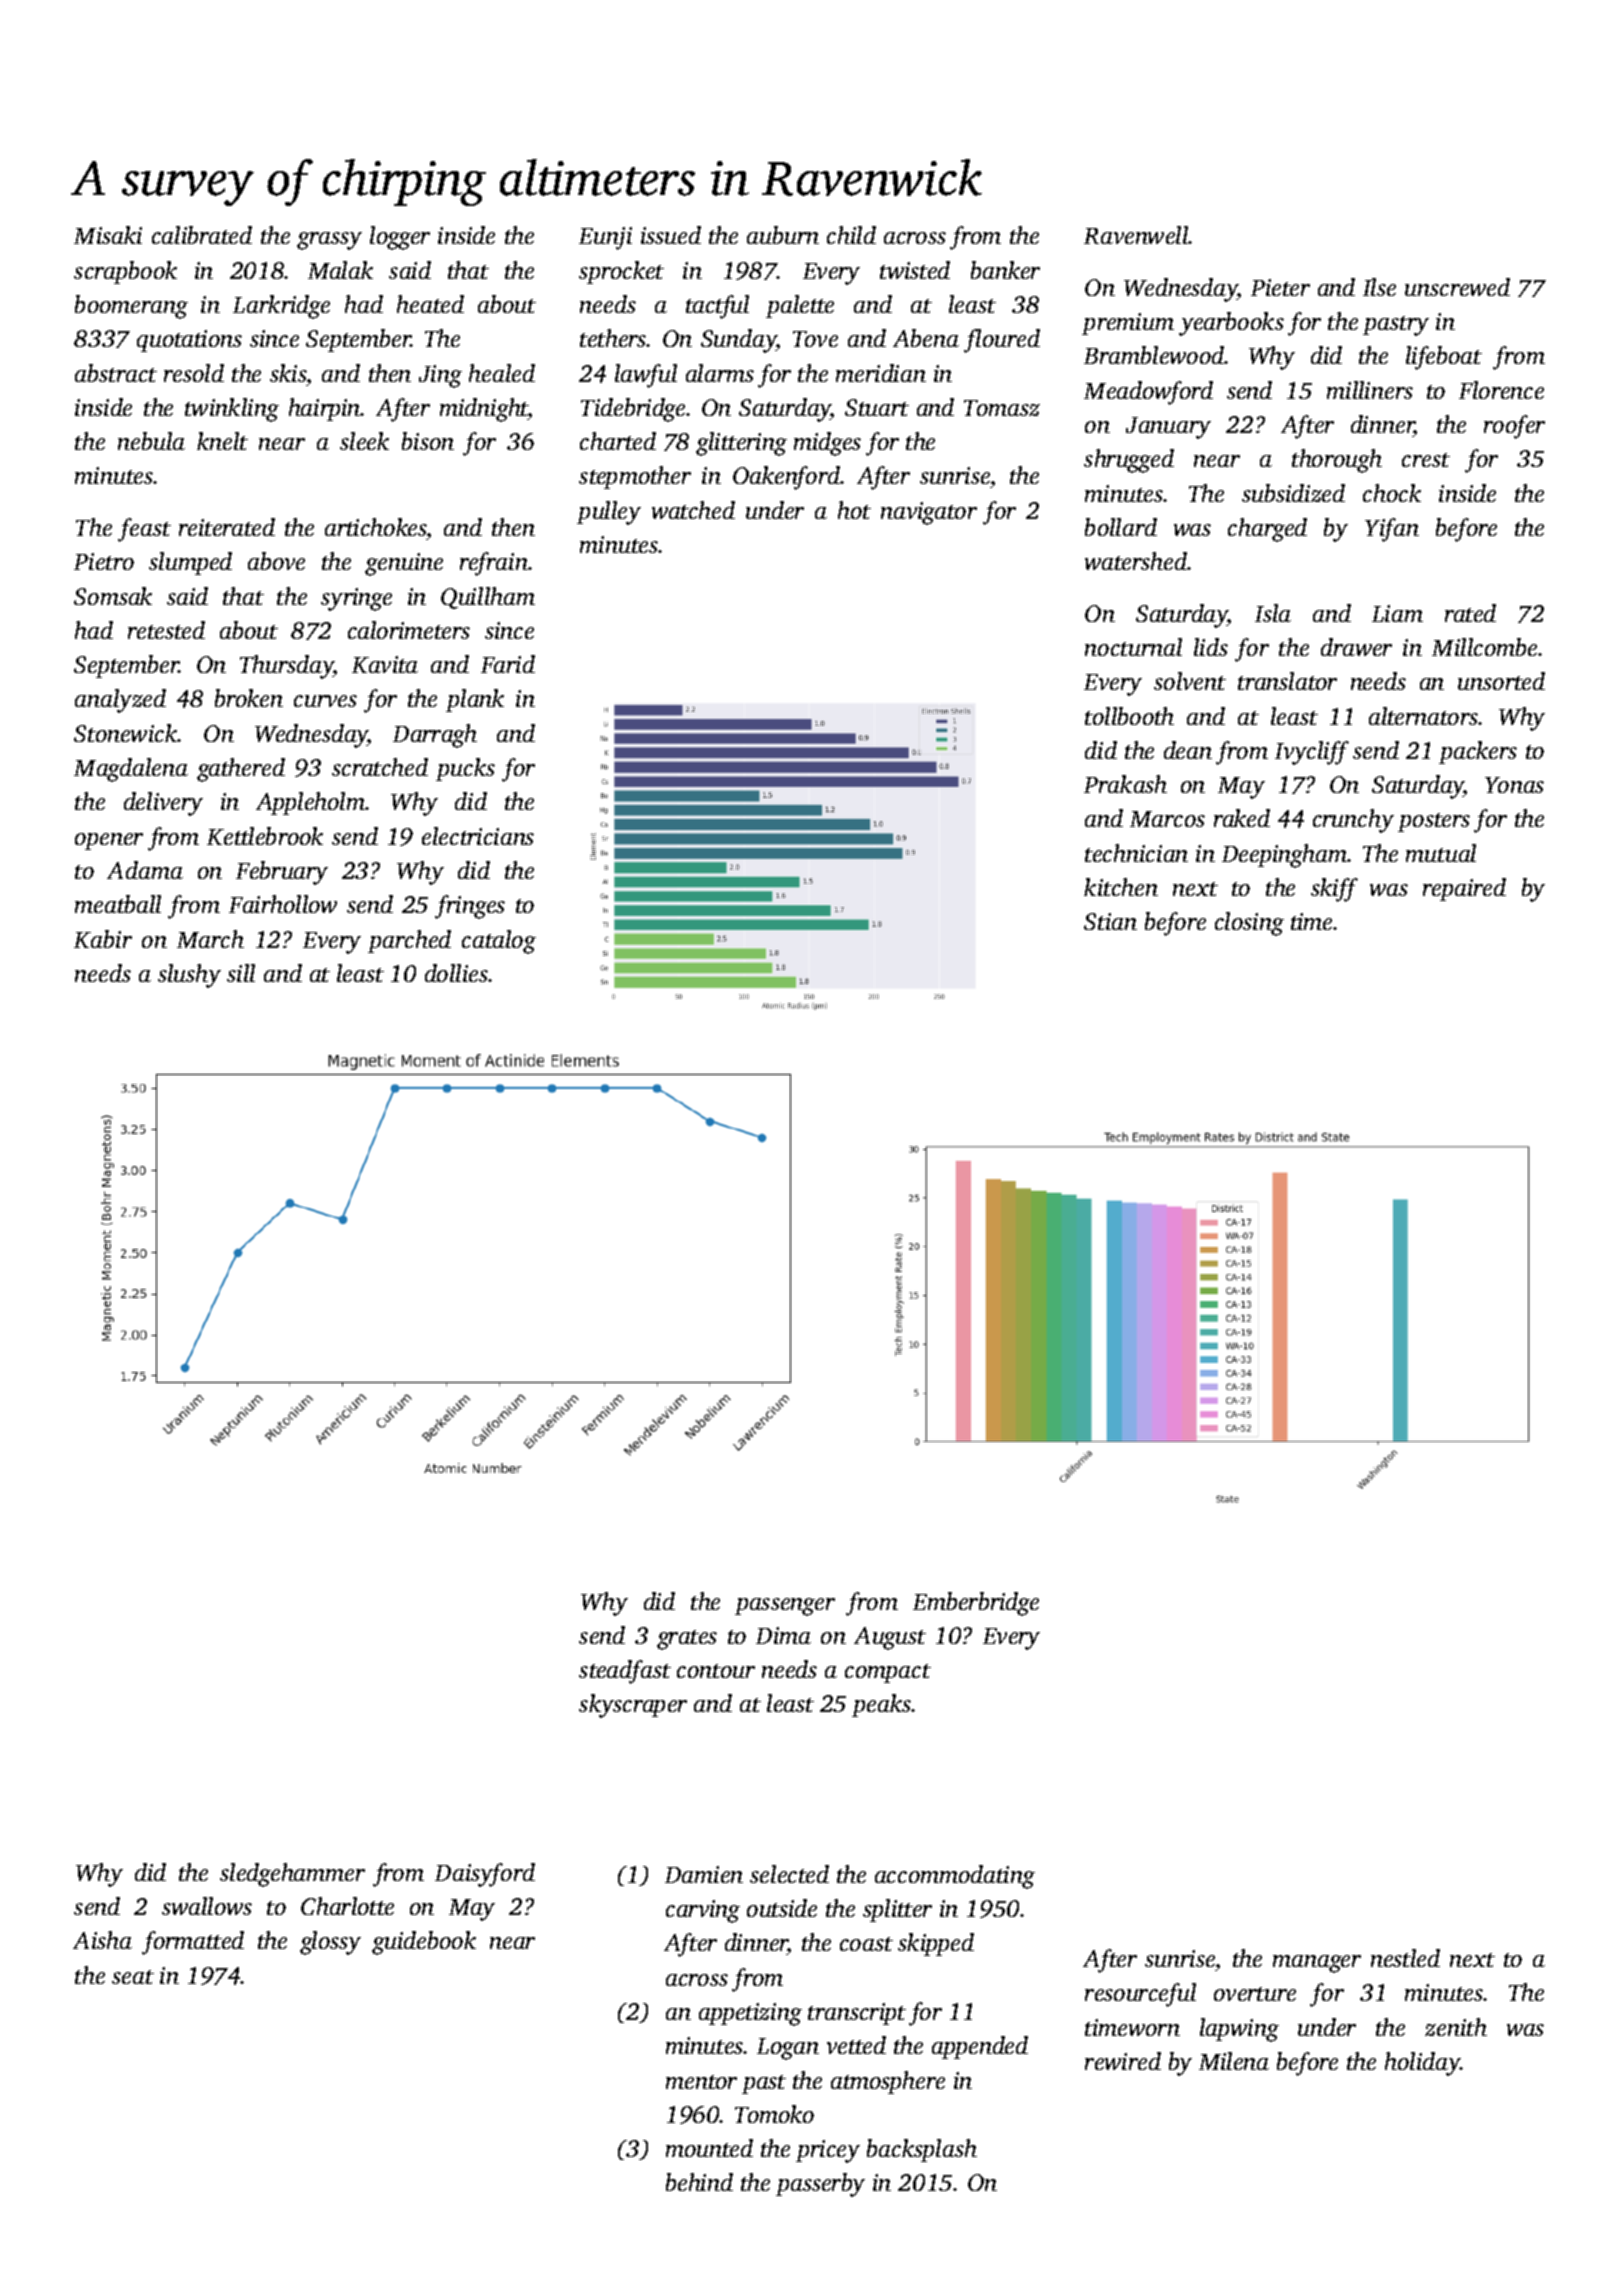  I want to click on Stian, so click(1110, 921).
